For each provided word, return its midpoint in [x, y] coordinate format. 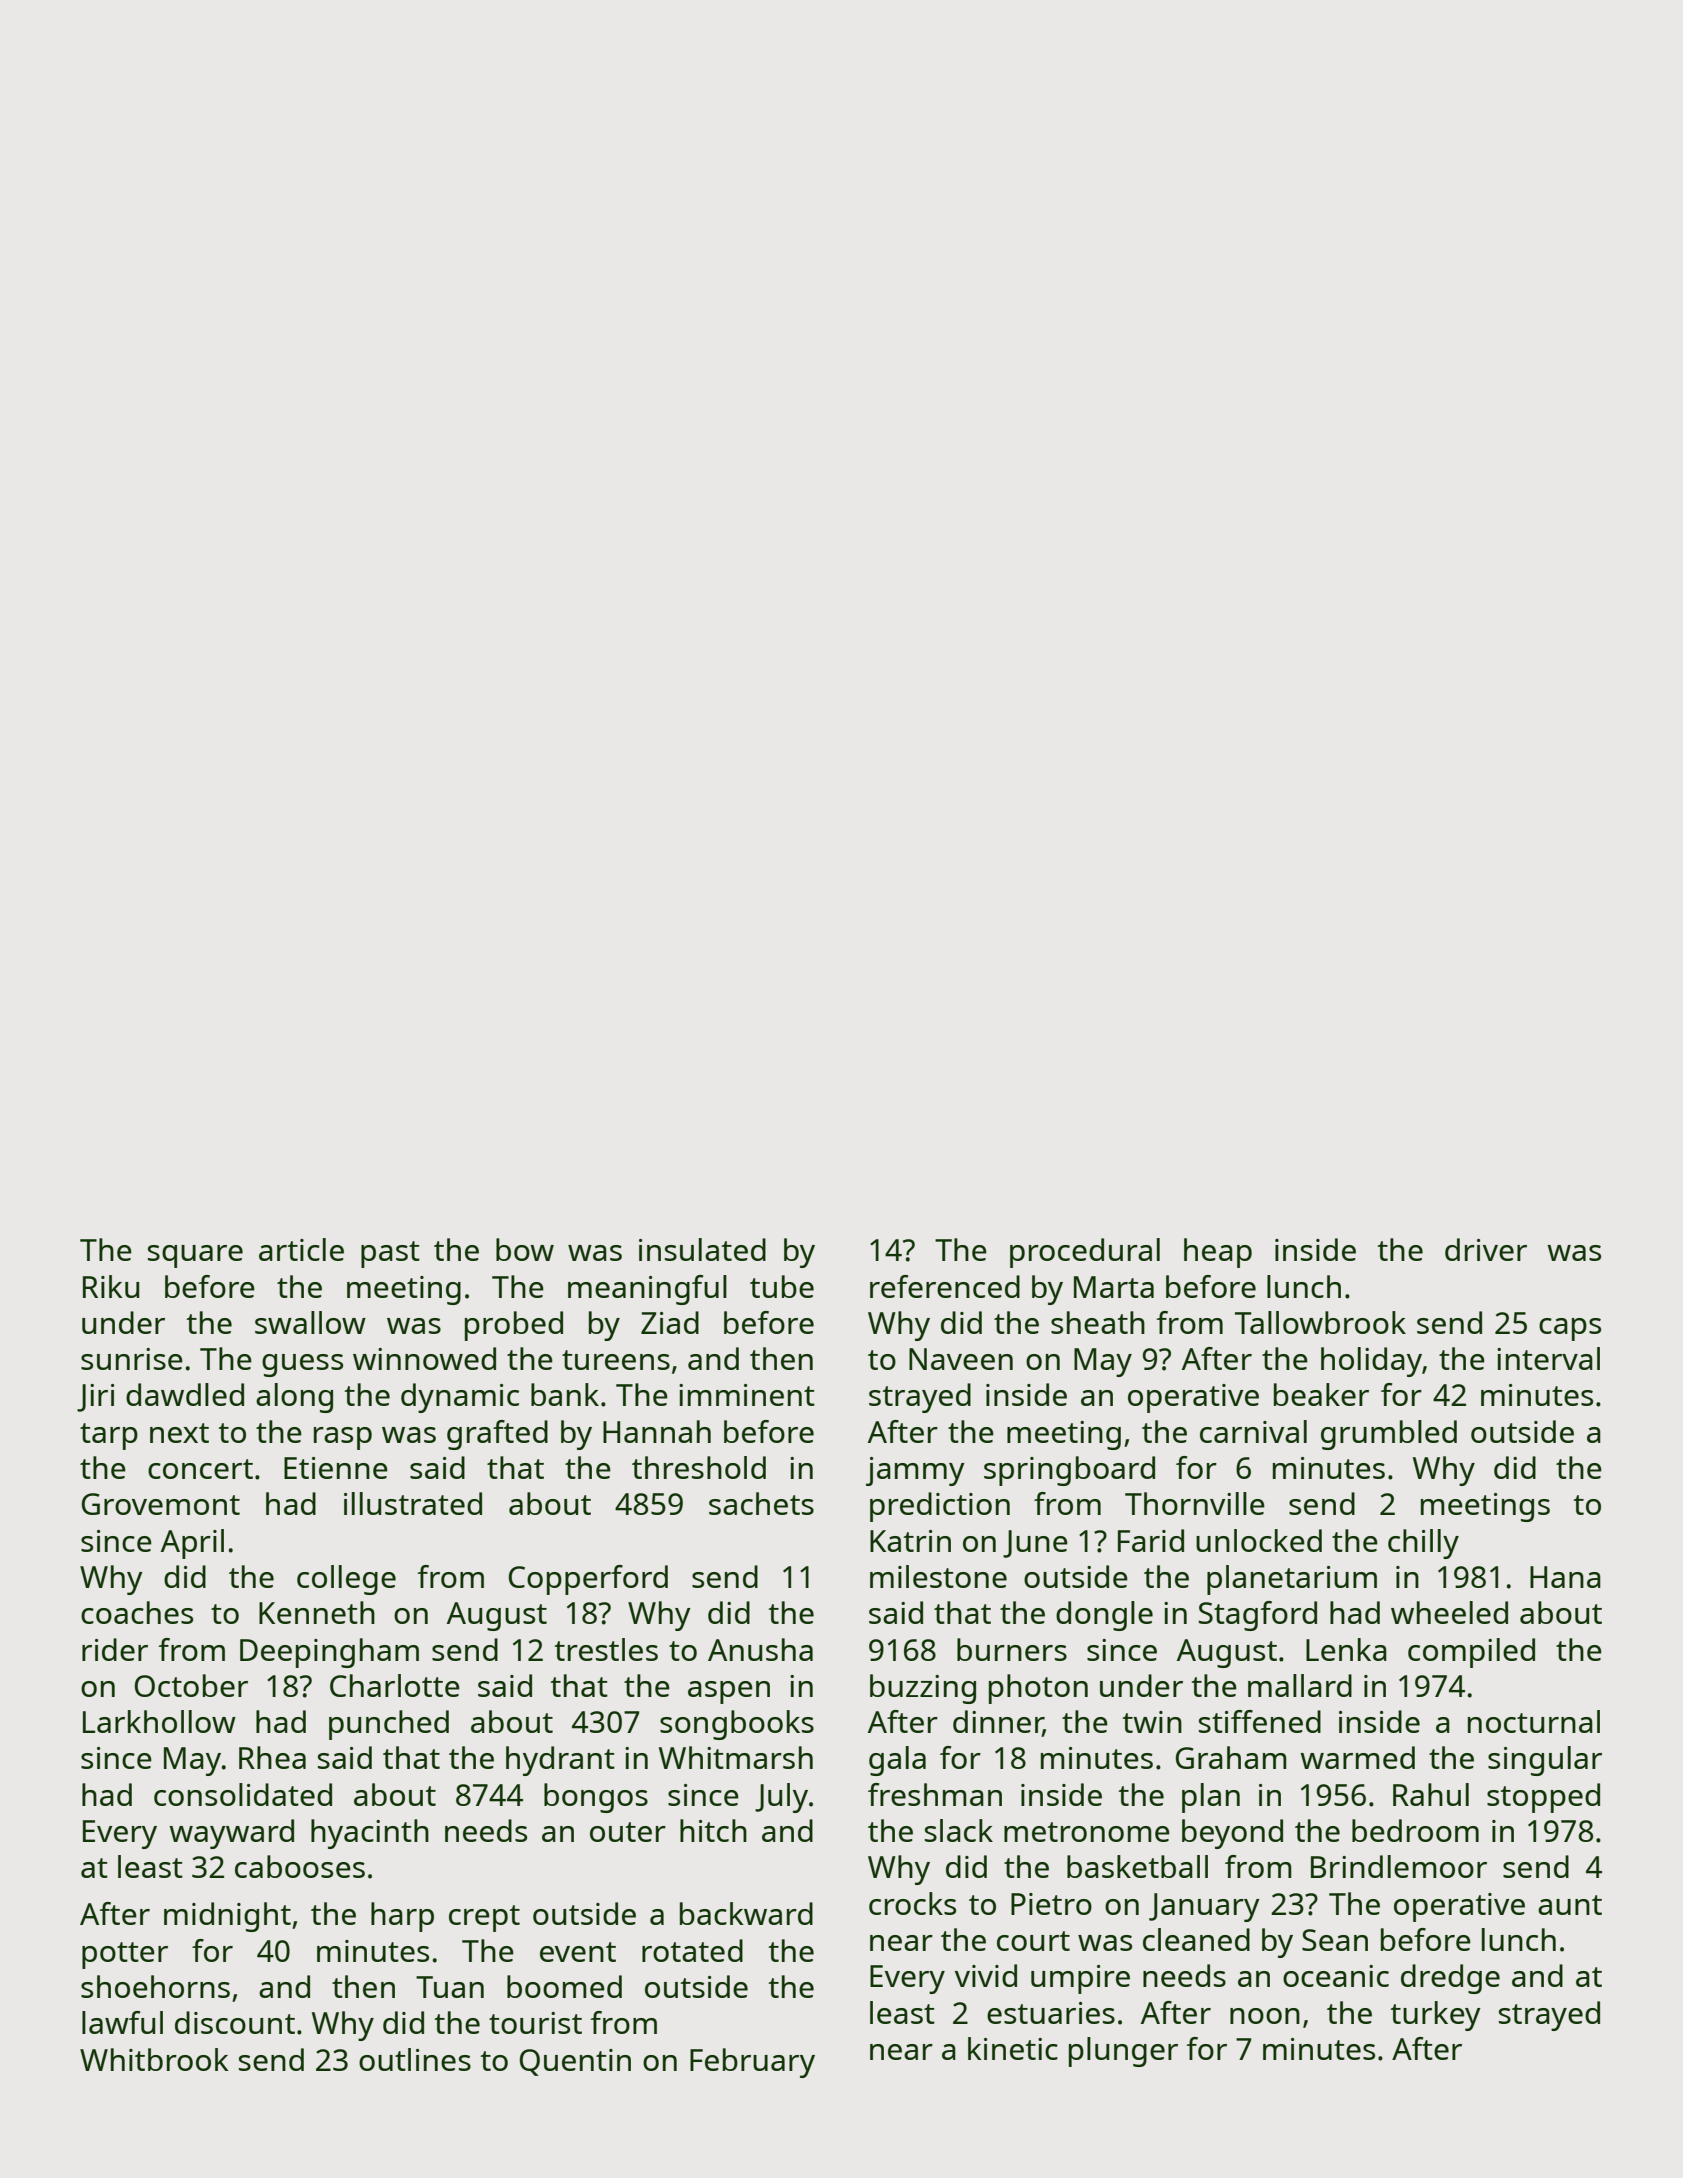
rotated [692, 1950]
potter [125, 1955]
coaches [137, 1612]
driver [1486, 1249]
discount [235, 2022]
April [192, 1544]
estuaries [1051, 2013]
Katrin [910, 1541]
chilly [1423, 1544]
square [195, 1256]
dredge [1450, 1979]
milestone [938, 1576]
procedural [1085, 1253]
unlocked [1259, 1540]
